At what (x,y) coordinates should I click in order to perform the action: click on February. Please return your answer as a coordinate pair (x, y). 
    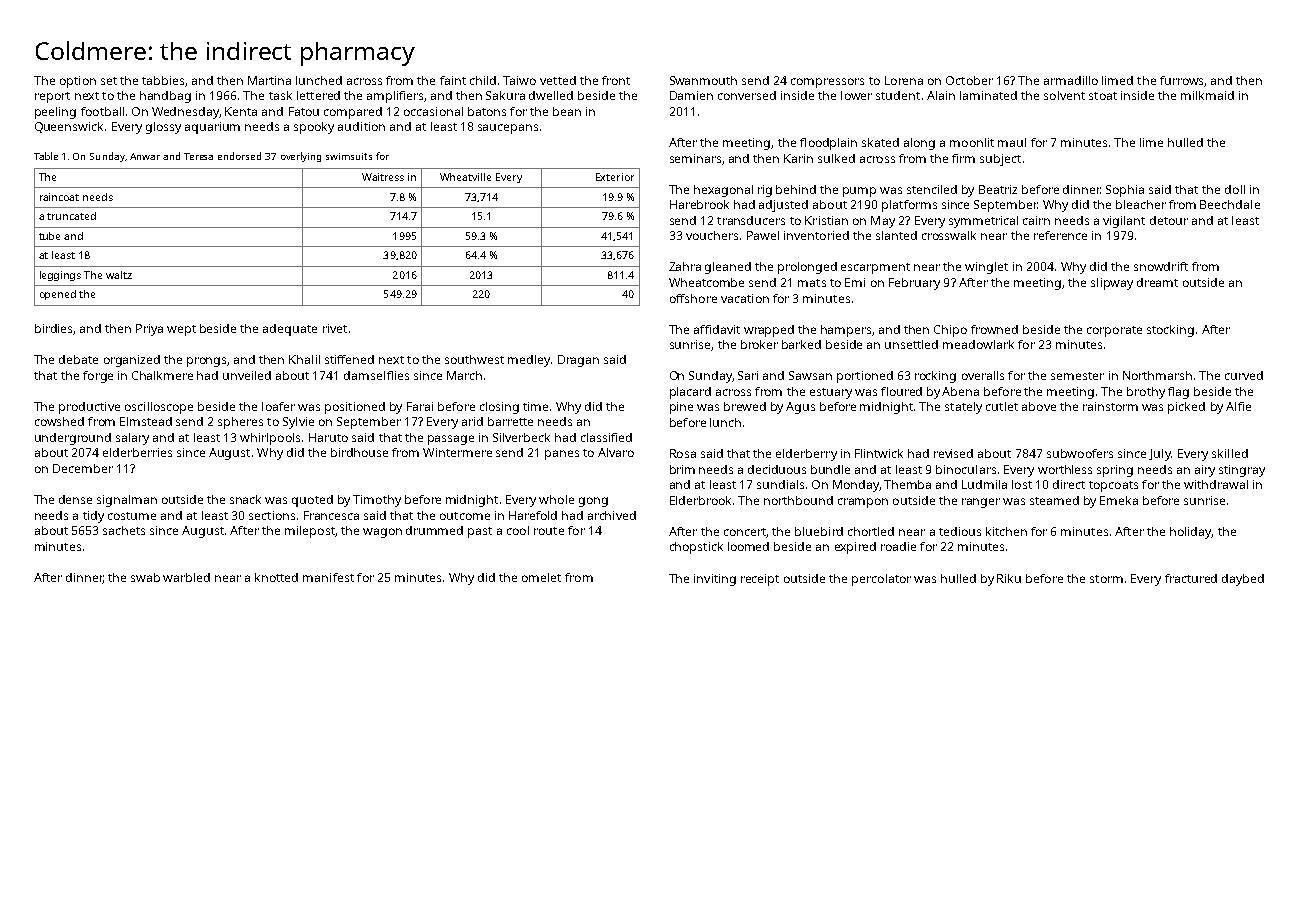
    Looking at the image, I should click on (914, 284).
